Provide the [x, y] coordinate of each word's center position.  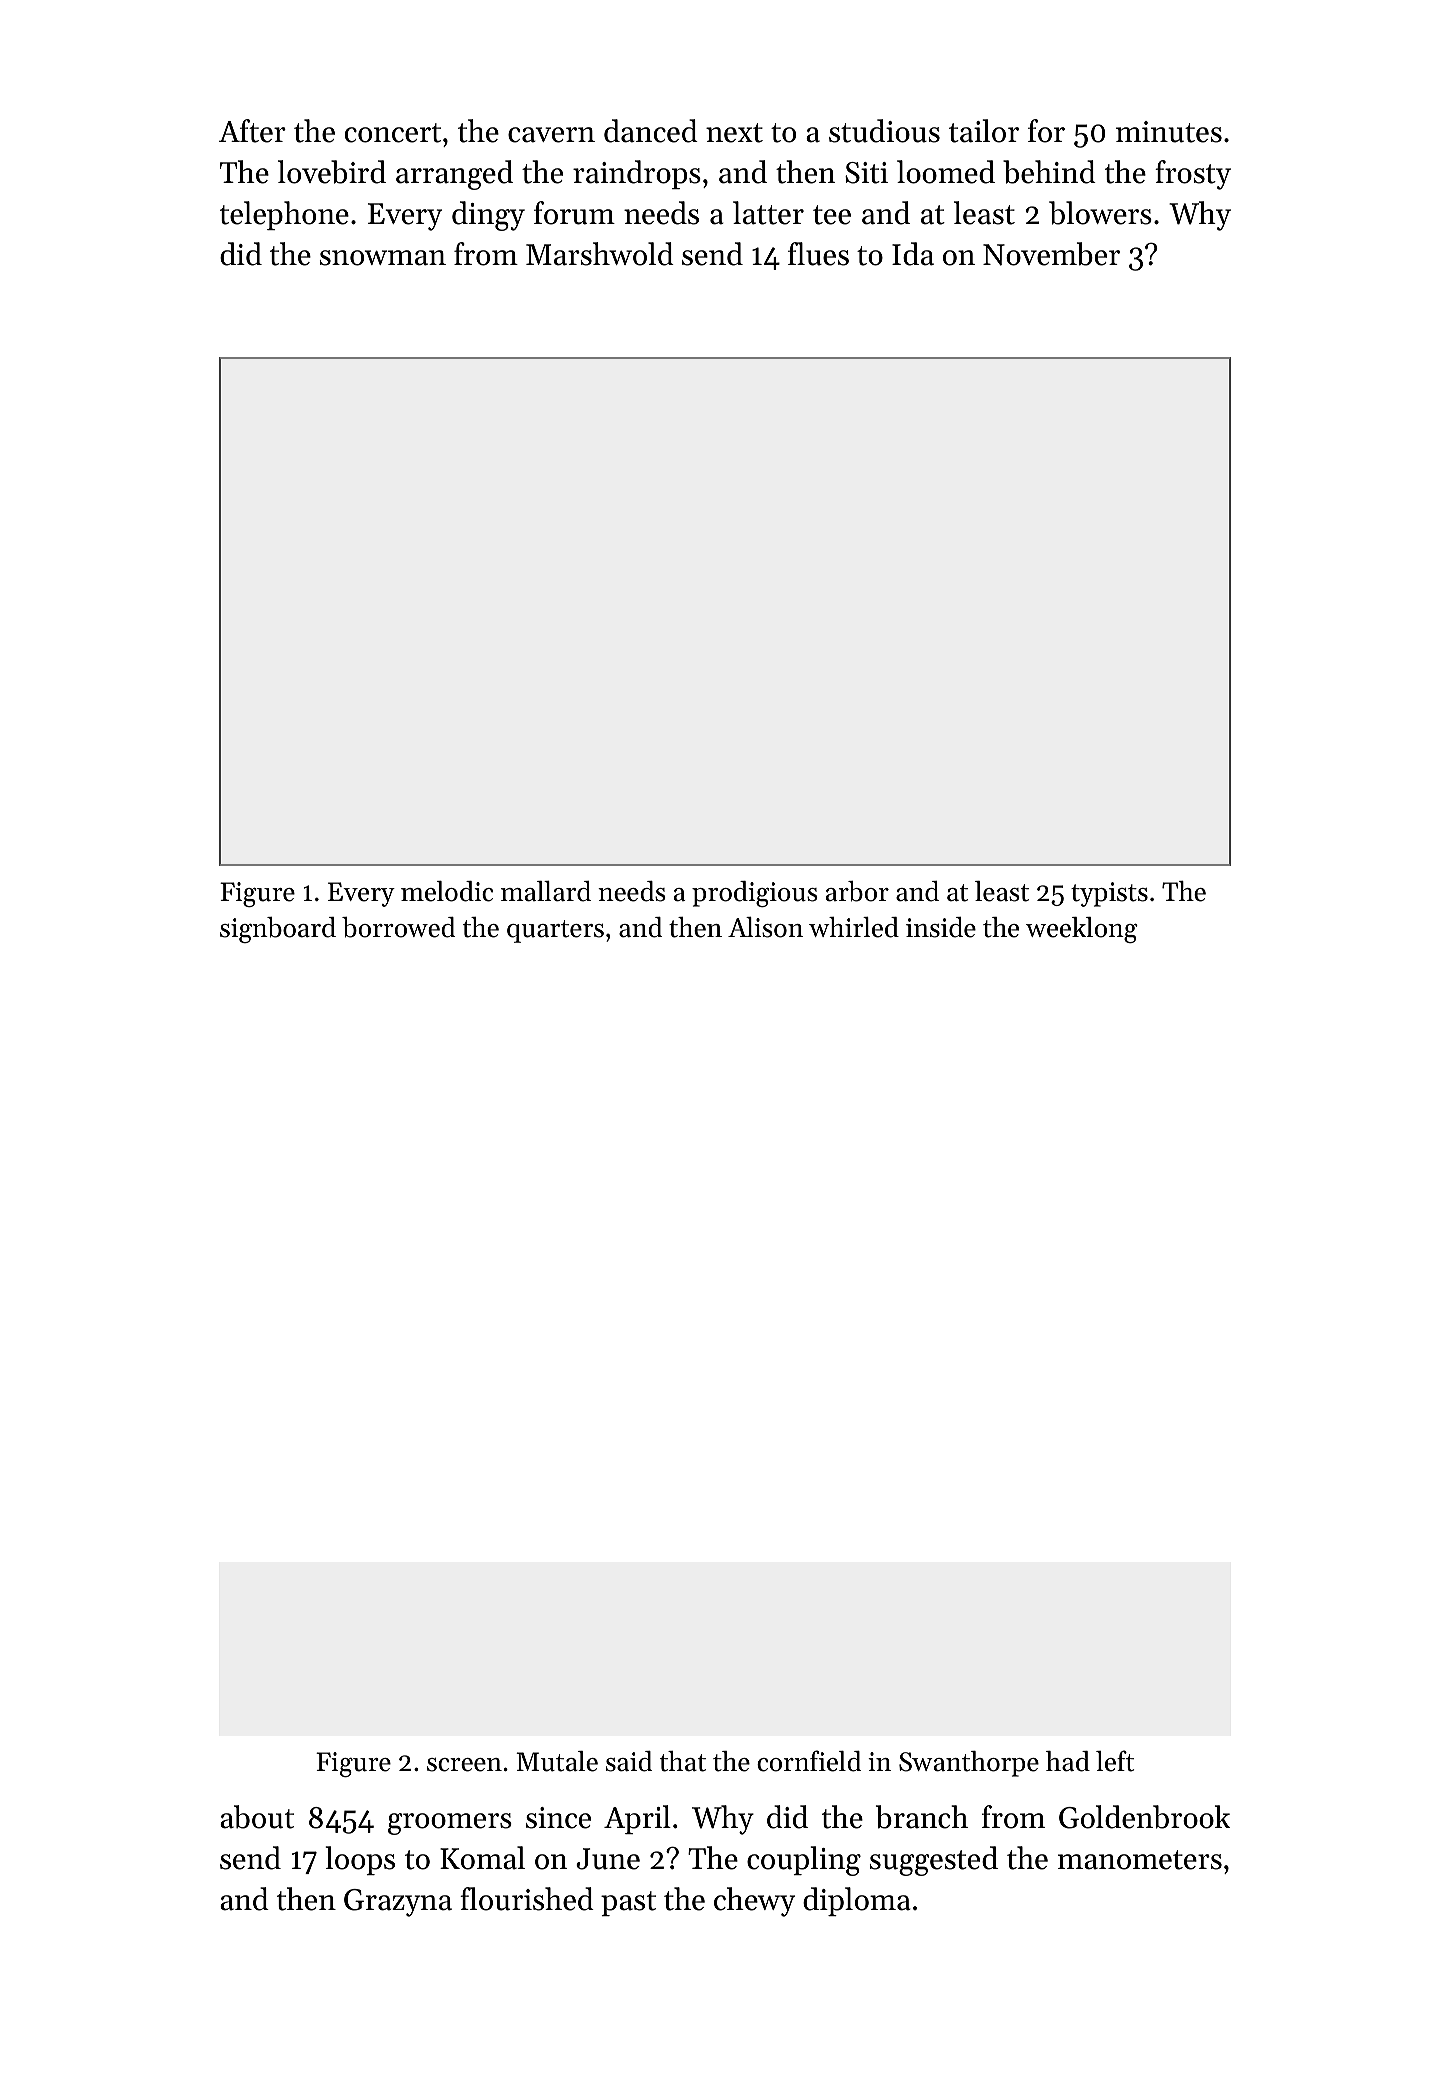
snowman [383, 258]
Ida [913, 254]
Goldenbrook [1144, 1817]
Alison [765, 927]
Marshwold [600, 254]
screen [464, 1765]
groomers [450, 1824]
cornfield [809, 1761]
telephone [284, 215]
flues [818, 254]
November [1051, 254]
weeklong [1082, 930]
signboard [278, 930]
